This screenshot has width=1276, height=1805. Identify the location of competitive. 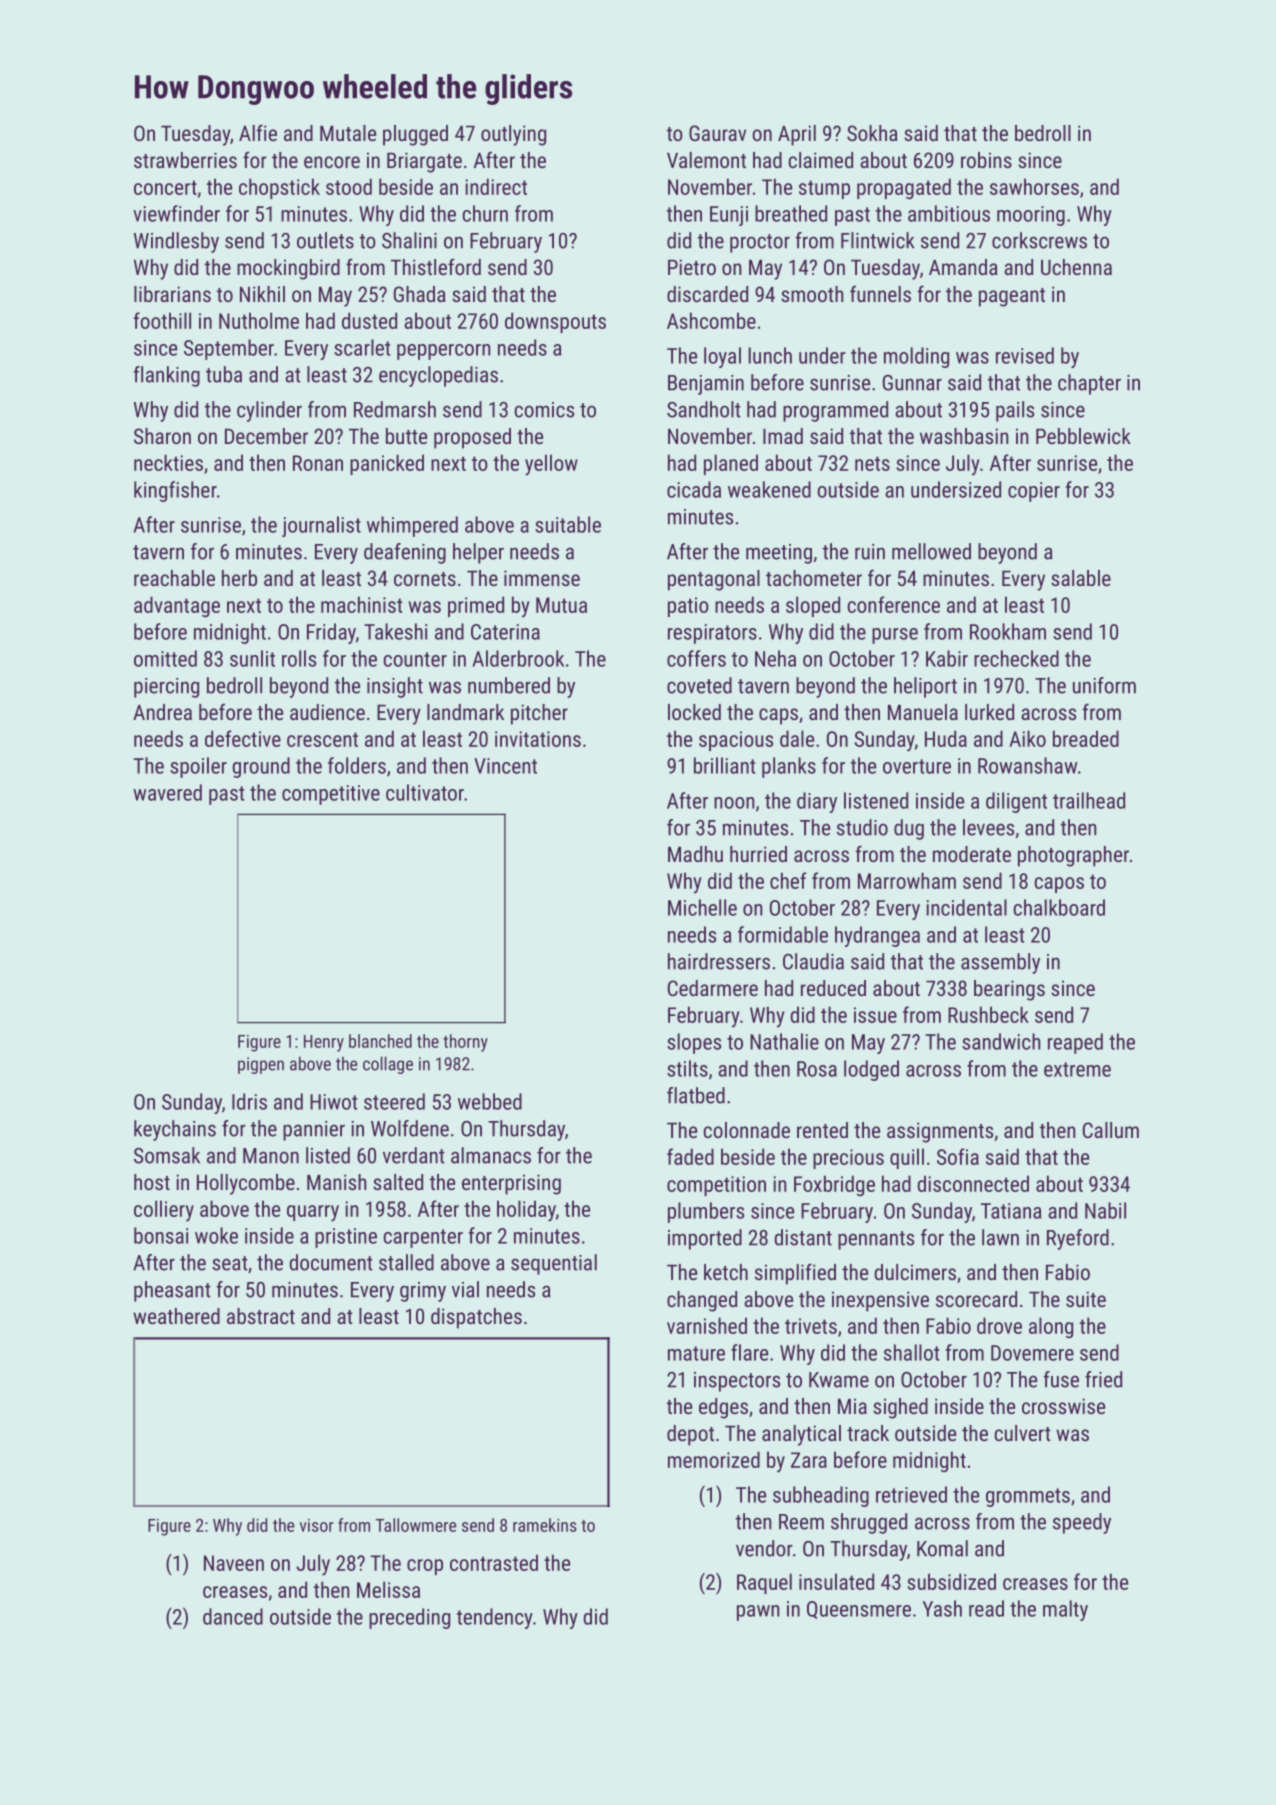
(331, 795).
